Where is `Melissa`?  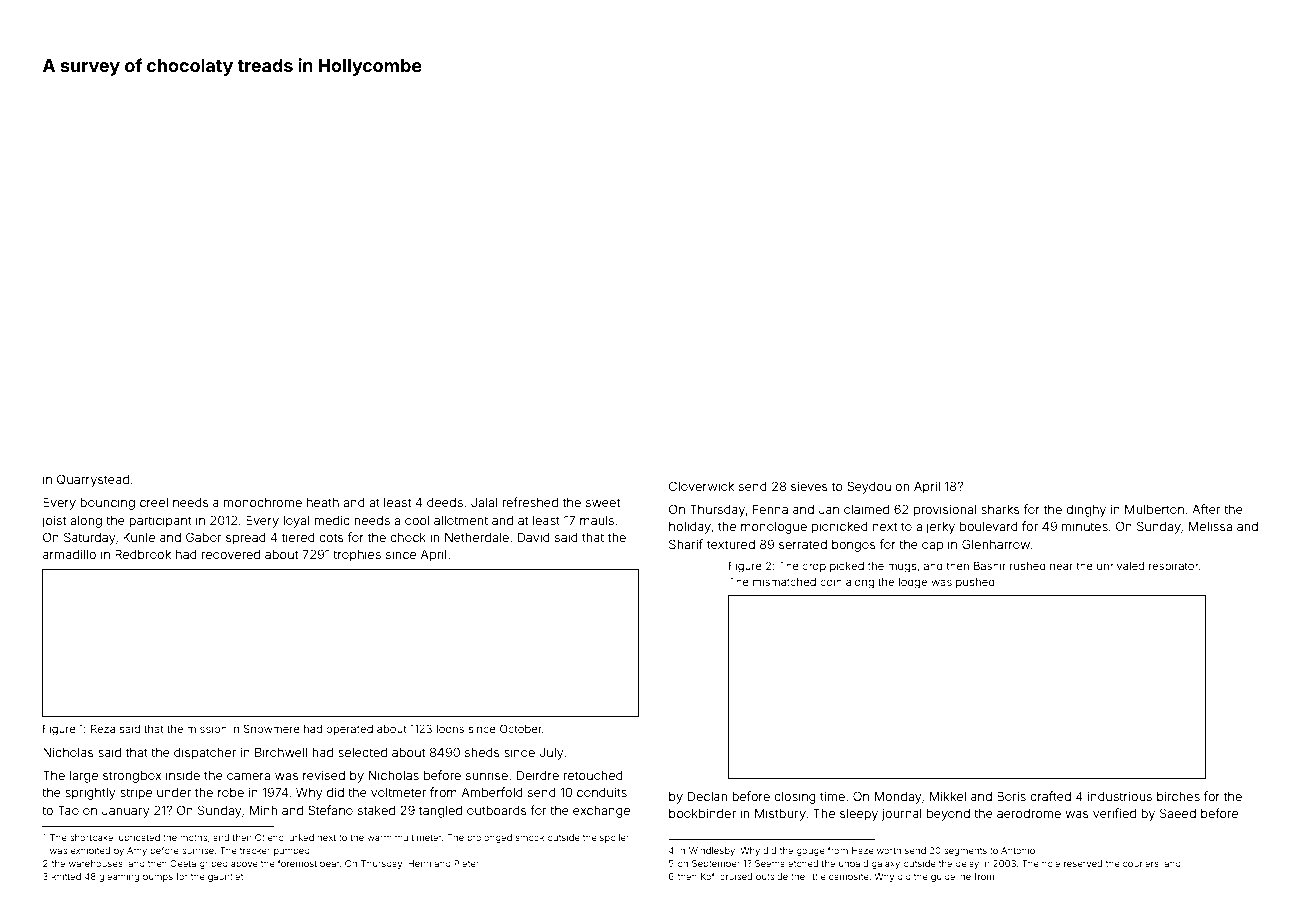 Melissa is located at coordinates (1210, 526).
